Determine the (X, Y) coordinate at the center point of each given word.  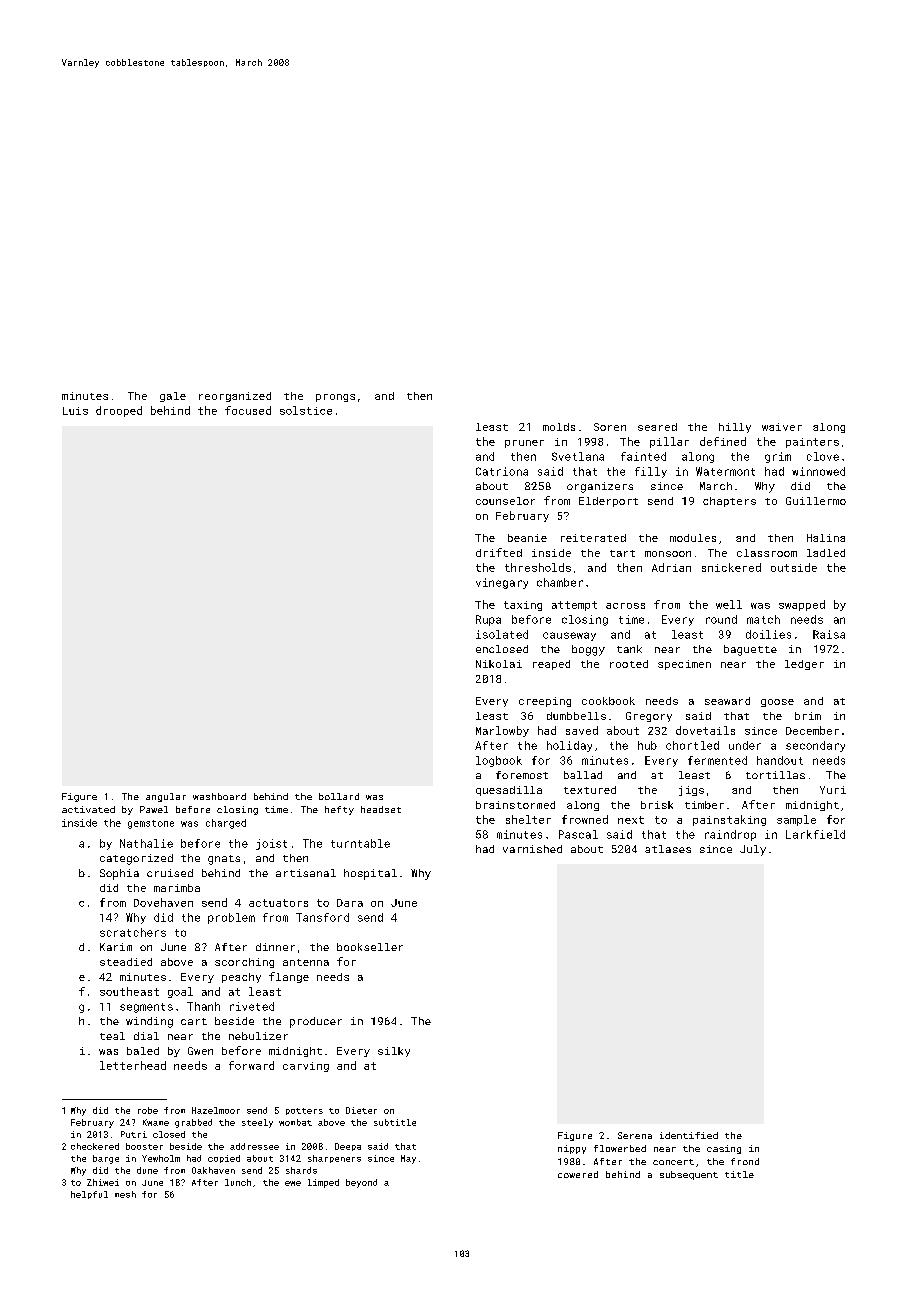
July (753, 850)
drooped (119, 411)
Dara (350, 903)
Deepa (348, 1147)
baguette (750, 650)
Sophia (119, 874)
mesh (125, 1194)
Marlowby (502, 731)
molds (559, 427)
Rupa (488, 620)
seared (657, 427)
